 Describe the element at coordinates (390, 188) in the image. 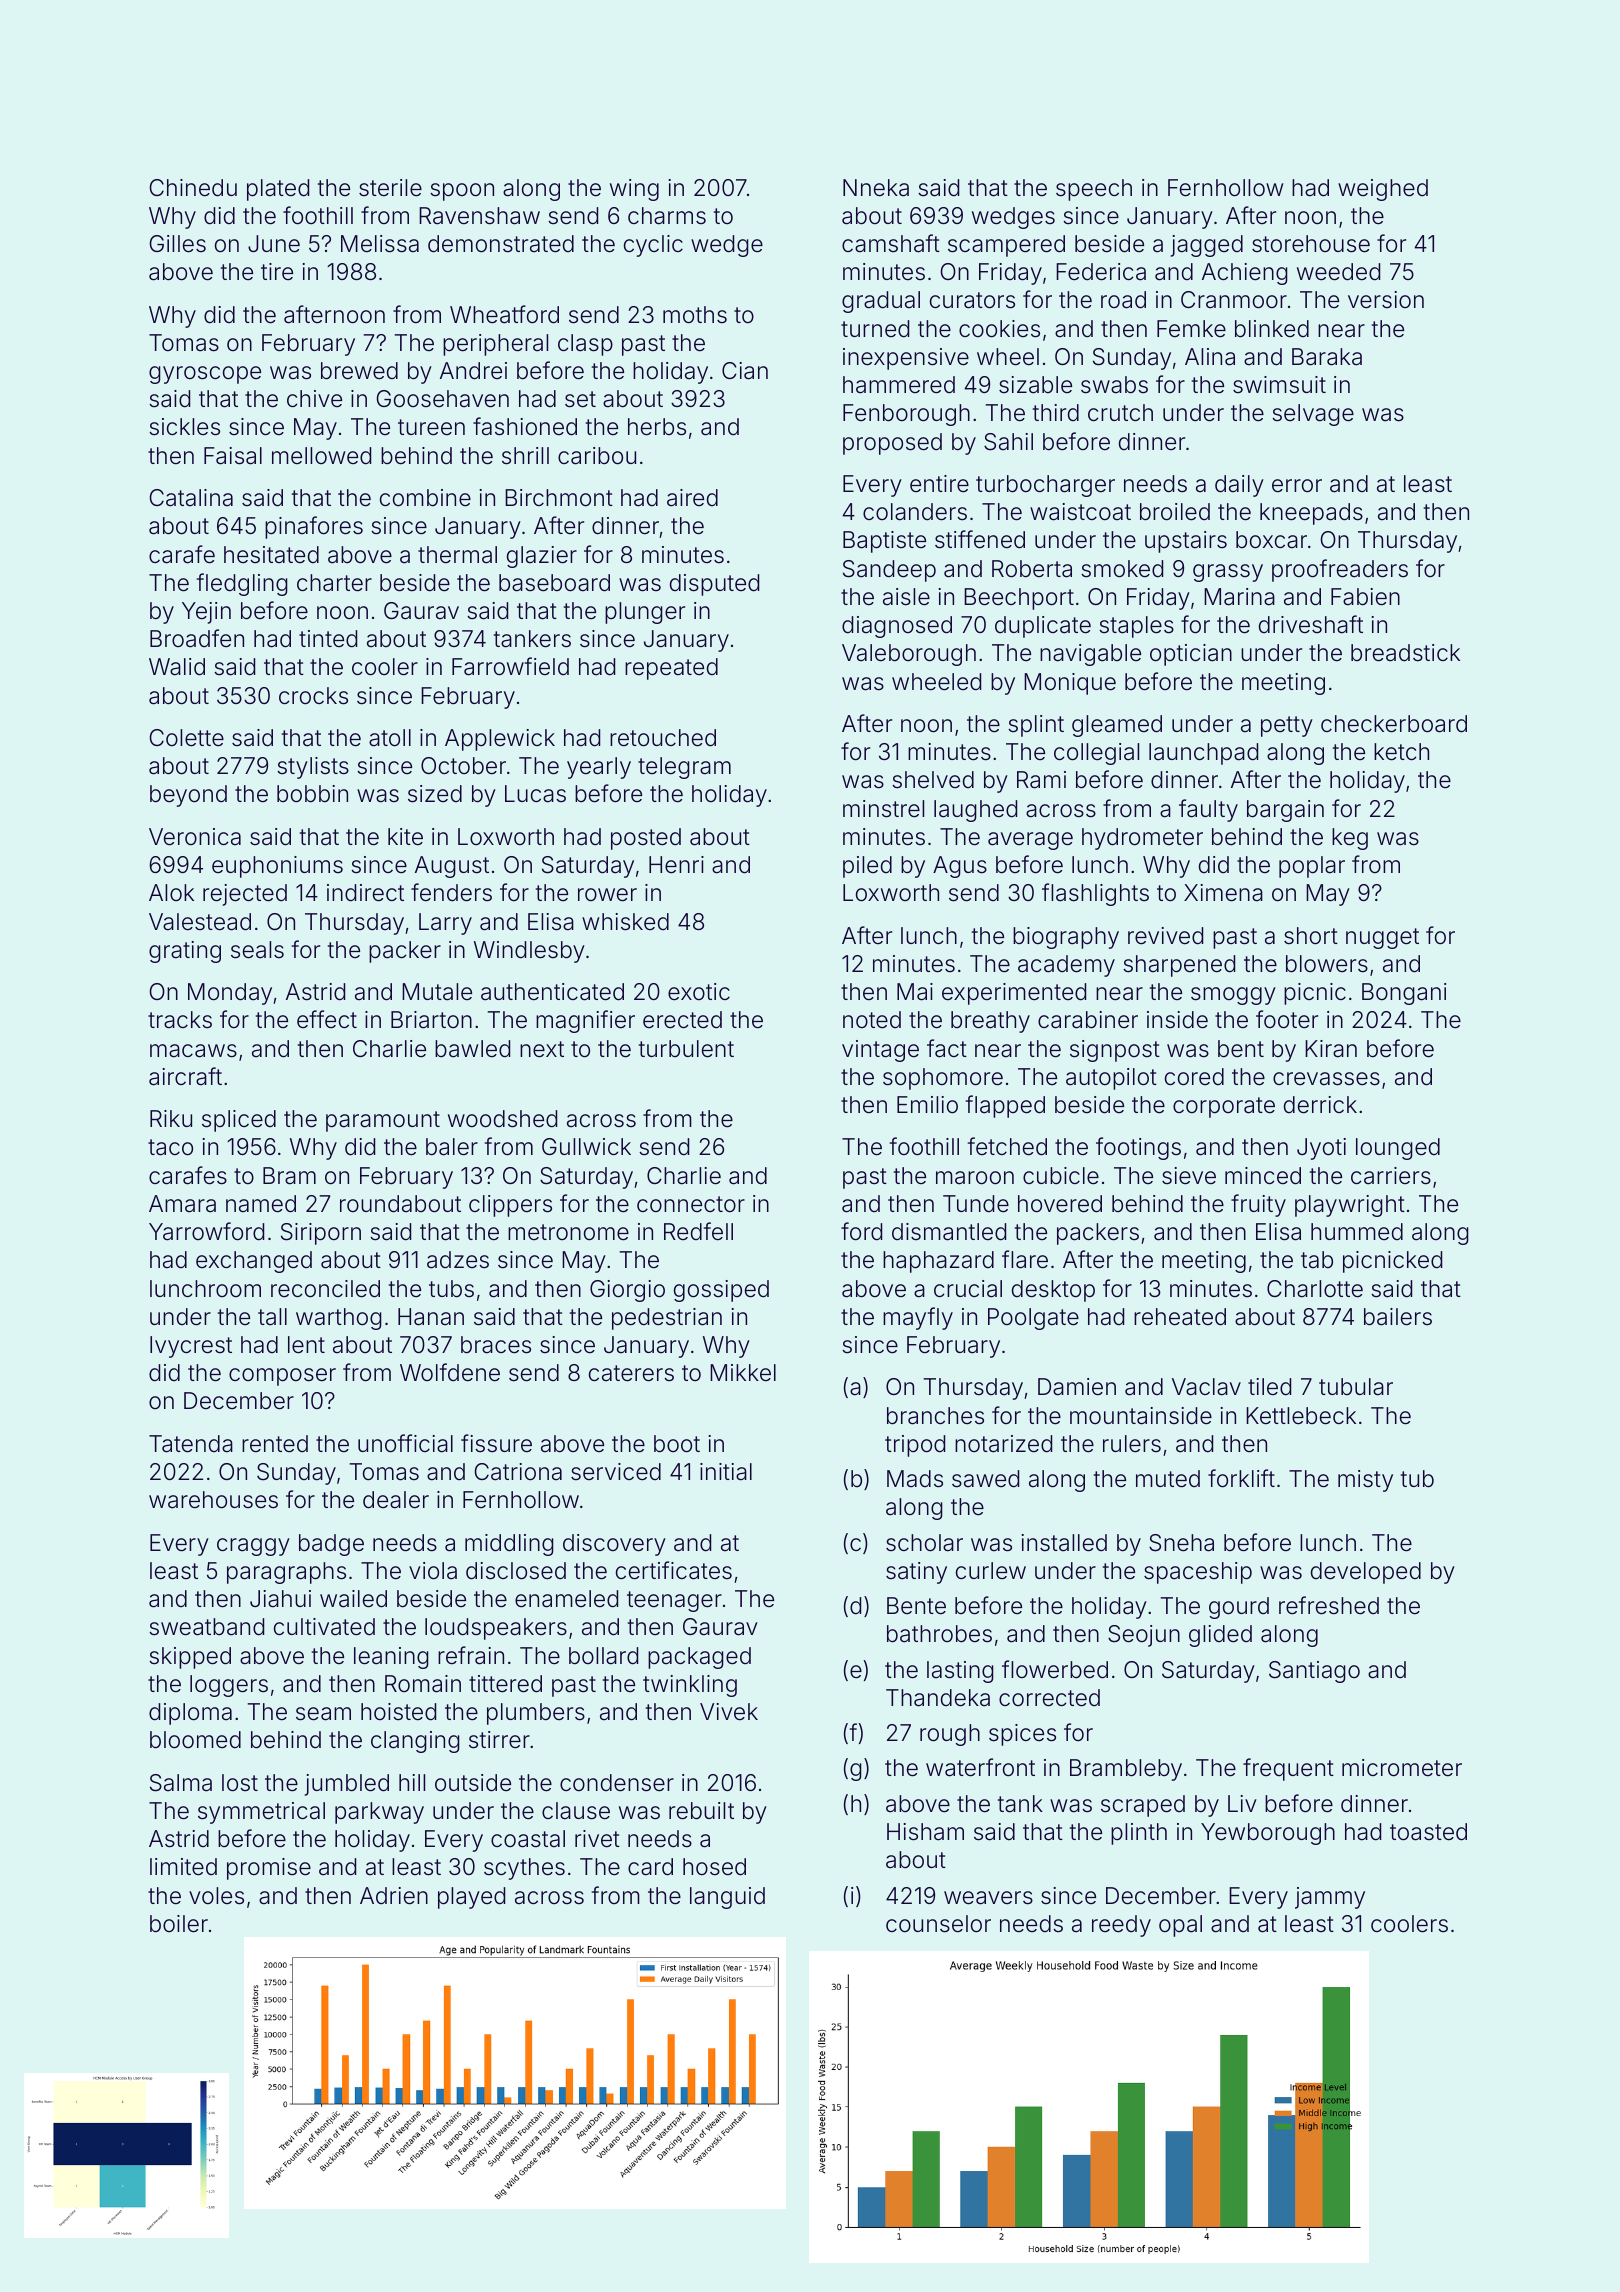

I see `sterile` at that location.
